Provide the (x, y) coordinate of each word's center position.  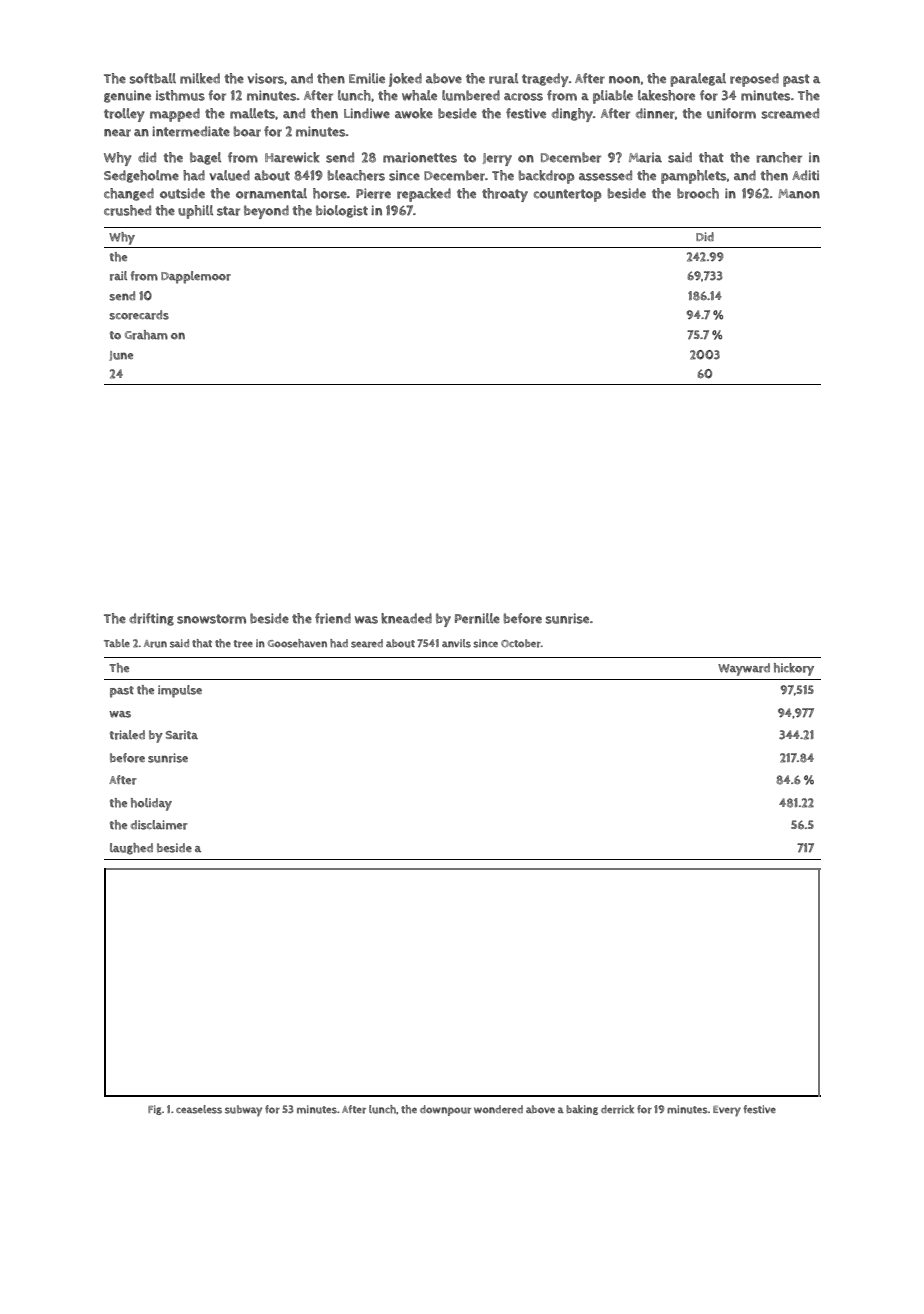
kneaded (406, 618)
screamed (790, 113)
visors (265, 78)
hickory (794, 669)
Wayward (744, 669)
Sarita (182, 735)
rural (503, 78)
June (121, 356)
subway (243, 1111)
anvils (456, 643)
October (521, 643)
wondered (498, 1109)
